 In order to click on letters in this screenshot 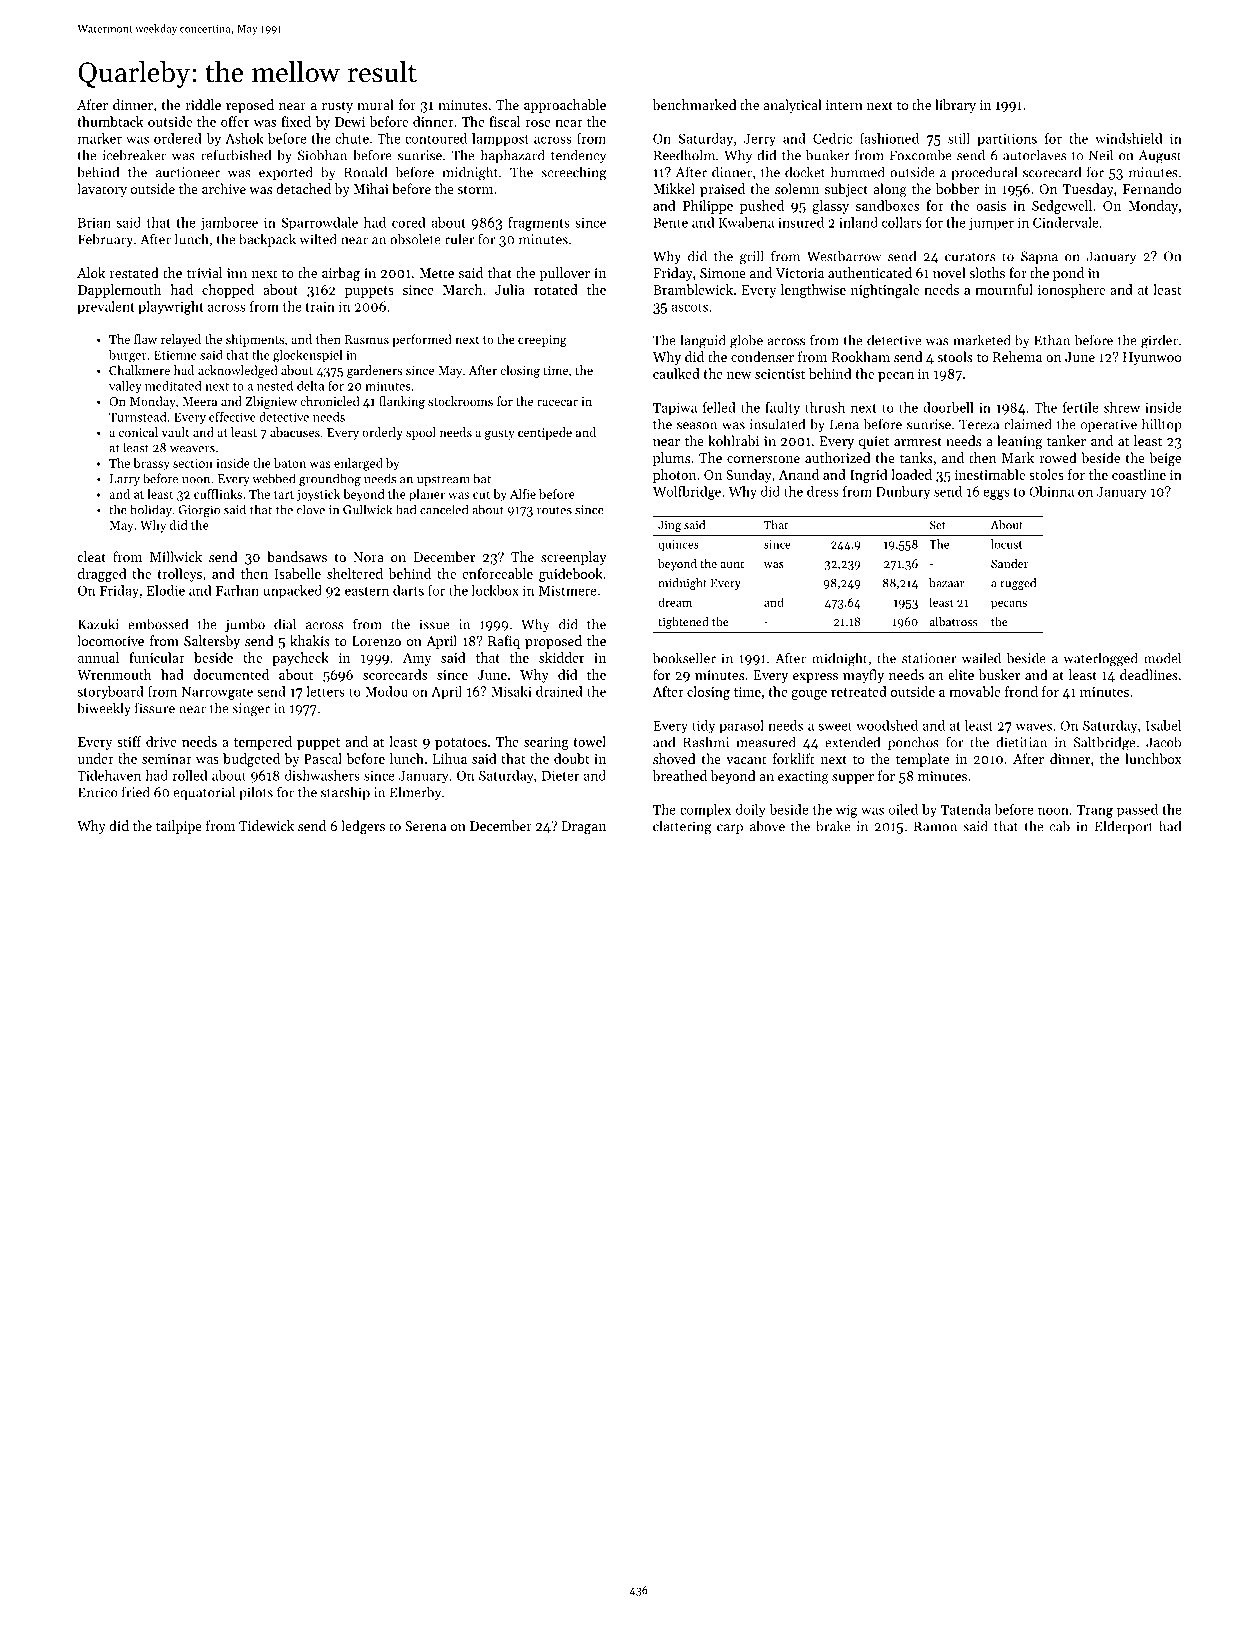, I will do `click(325, 691)`.
